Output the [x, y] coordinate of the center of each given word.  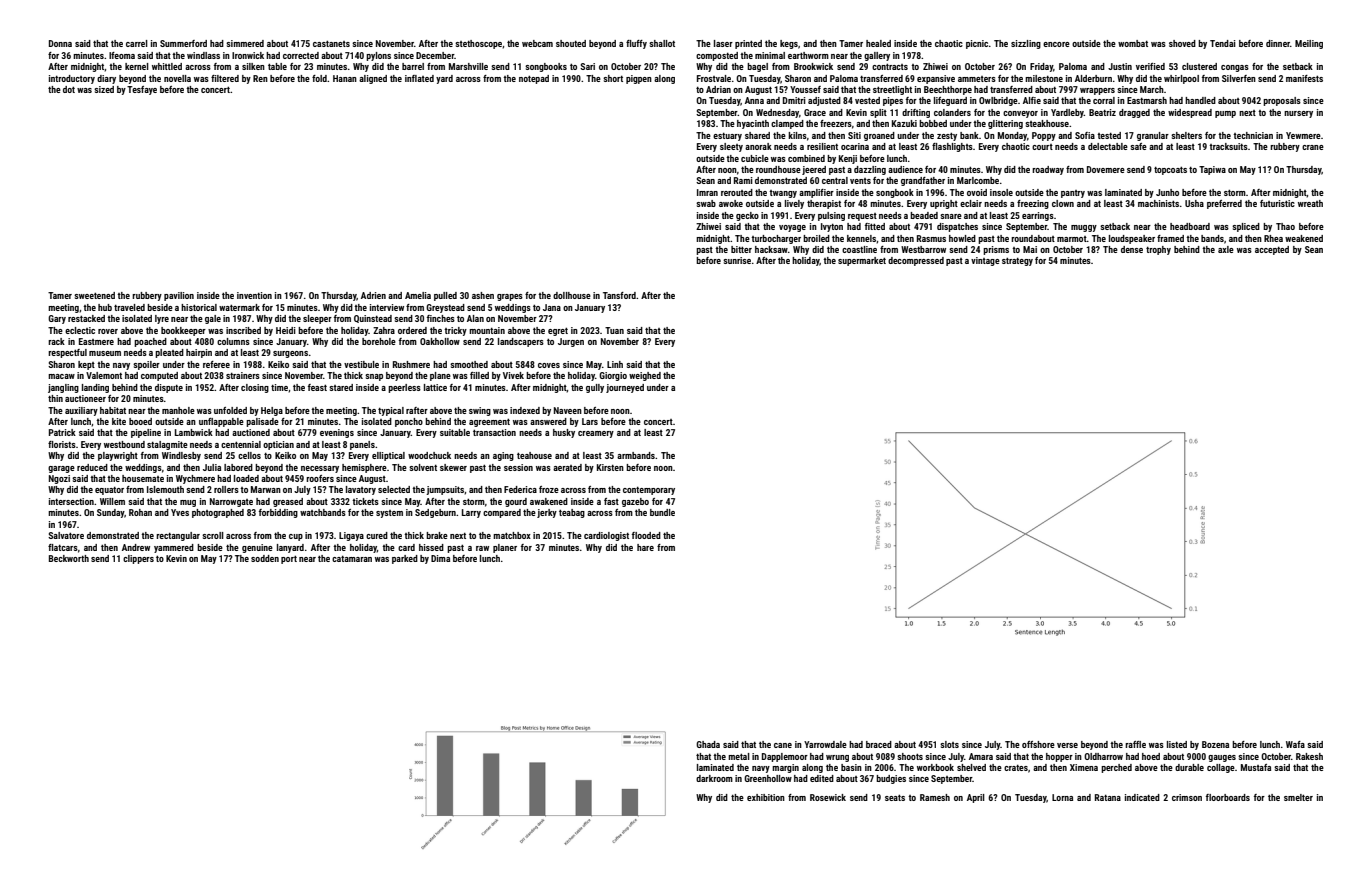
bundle [662, 512]
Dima [440, 558]
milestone [1044, 78]
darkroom [714, 778]
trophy [1158, 250]
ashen [483, 295]
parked [405, 559]
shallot [662, 43]
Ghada [708, 744]
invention [254, 295]
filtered [225, 78]
